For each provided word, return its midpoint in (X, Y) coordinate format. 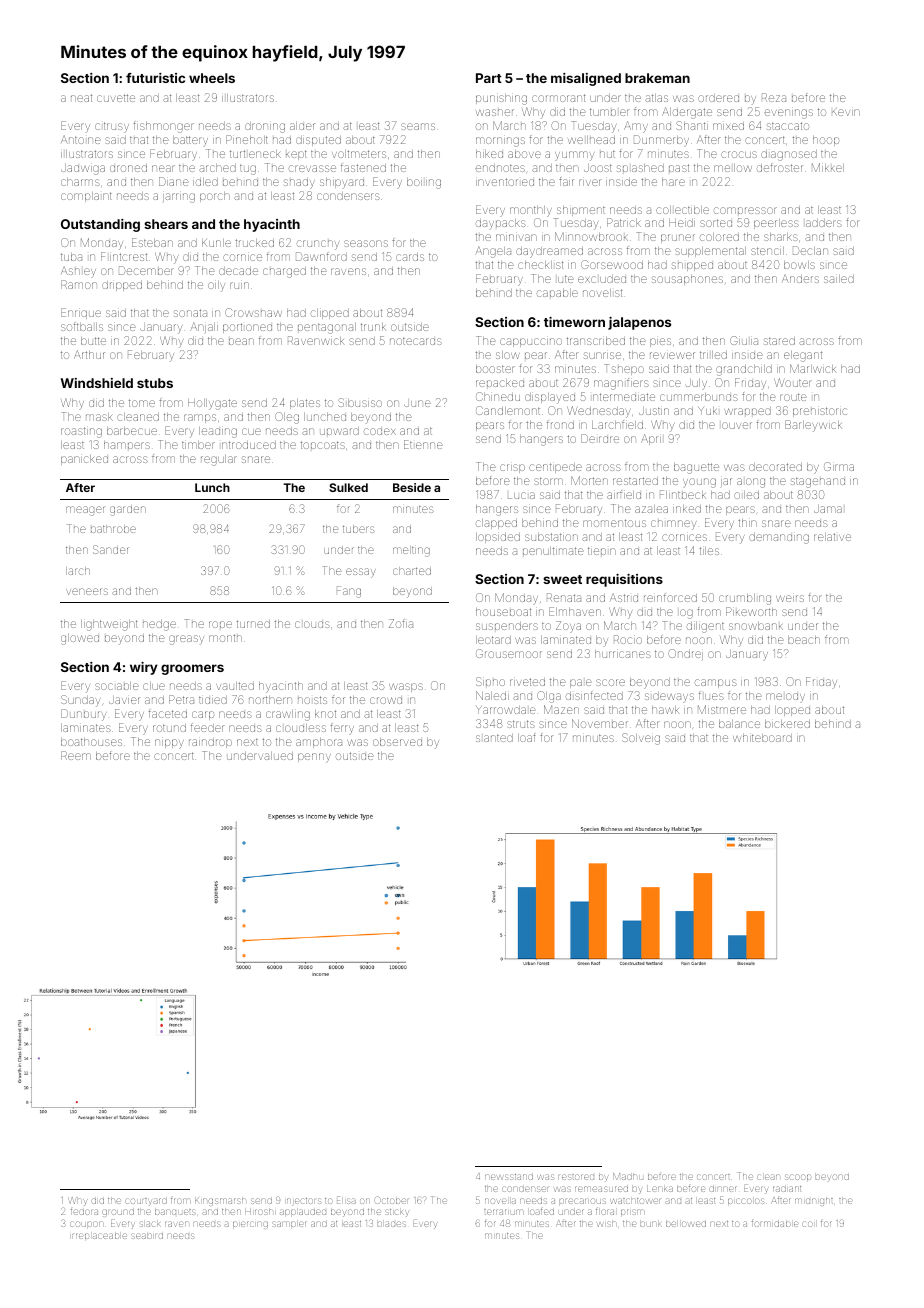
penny (314, 758)
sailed (839, 279)
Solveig (641, 739)
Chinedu (498, 396)
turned (253, 624)
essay (361, 573)
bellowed (686, 1224)
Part (489, 78)
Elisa (346, 1200)
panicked (84, 460)
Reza (774, 97)
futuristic (155, 78)
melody (785, 698)
